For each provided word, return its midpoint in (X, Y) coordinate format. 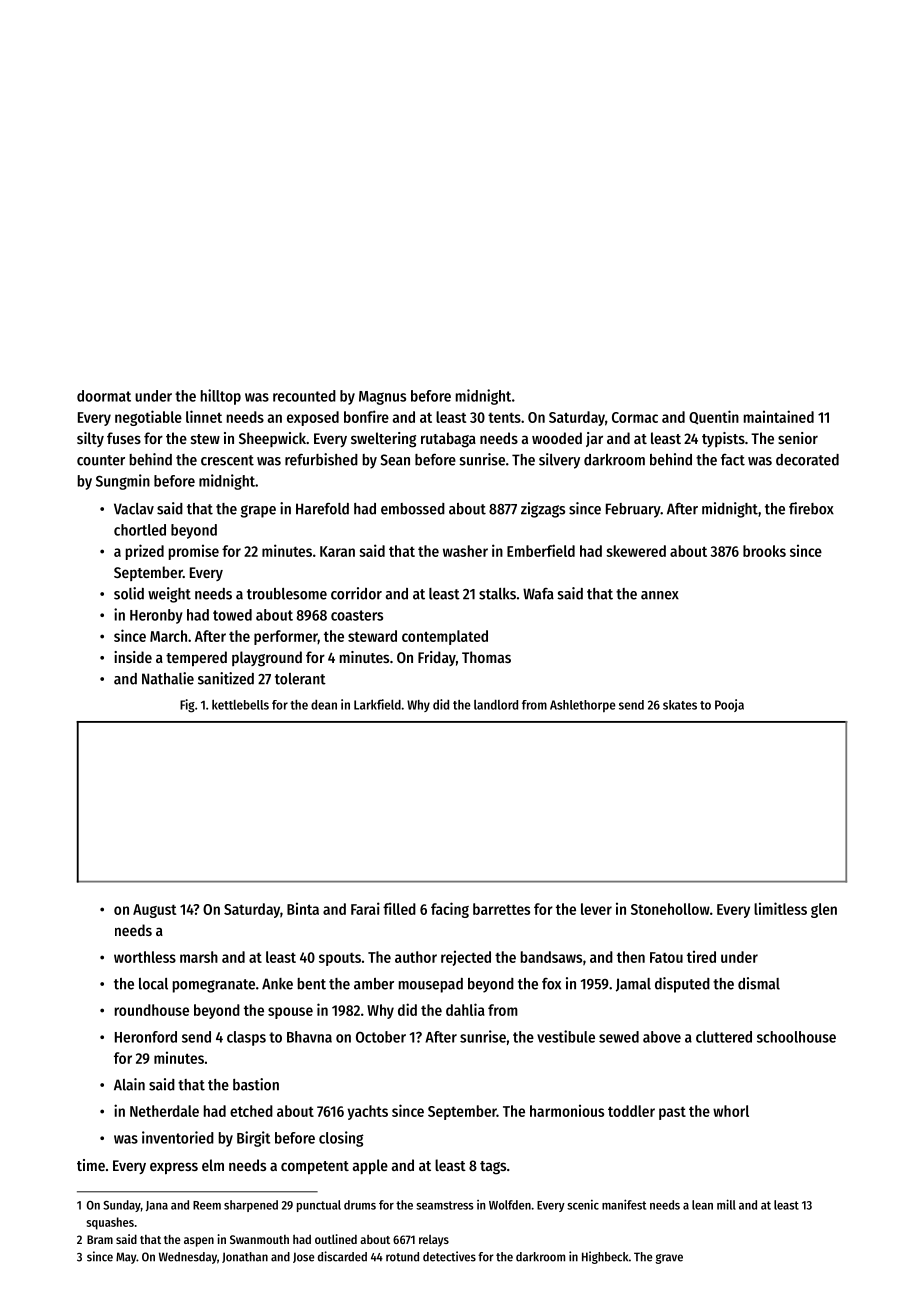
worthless (145, 957)
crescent (227, 460)
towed (232, 615)
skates (680, 705)
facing (450, 910)
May (126, 1258)
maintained (779, 416)
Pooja (729, 705)
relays (434, 1241)
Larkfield (377, 704)
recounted (304, 396)
